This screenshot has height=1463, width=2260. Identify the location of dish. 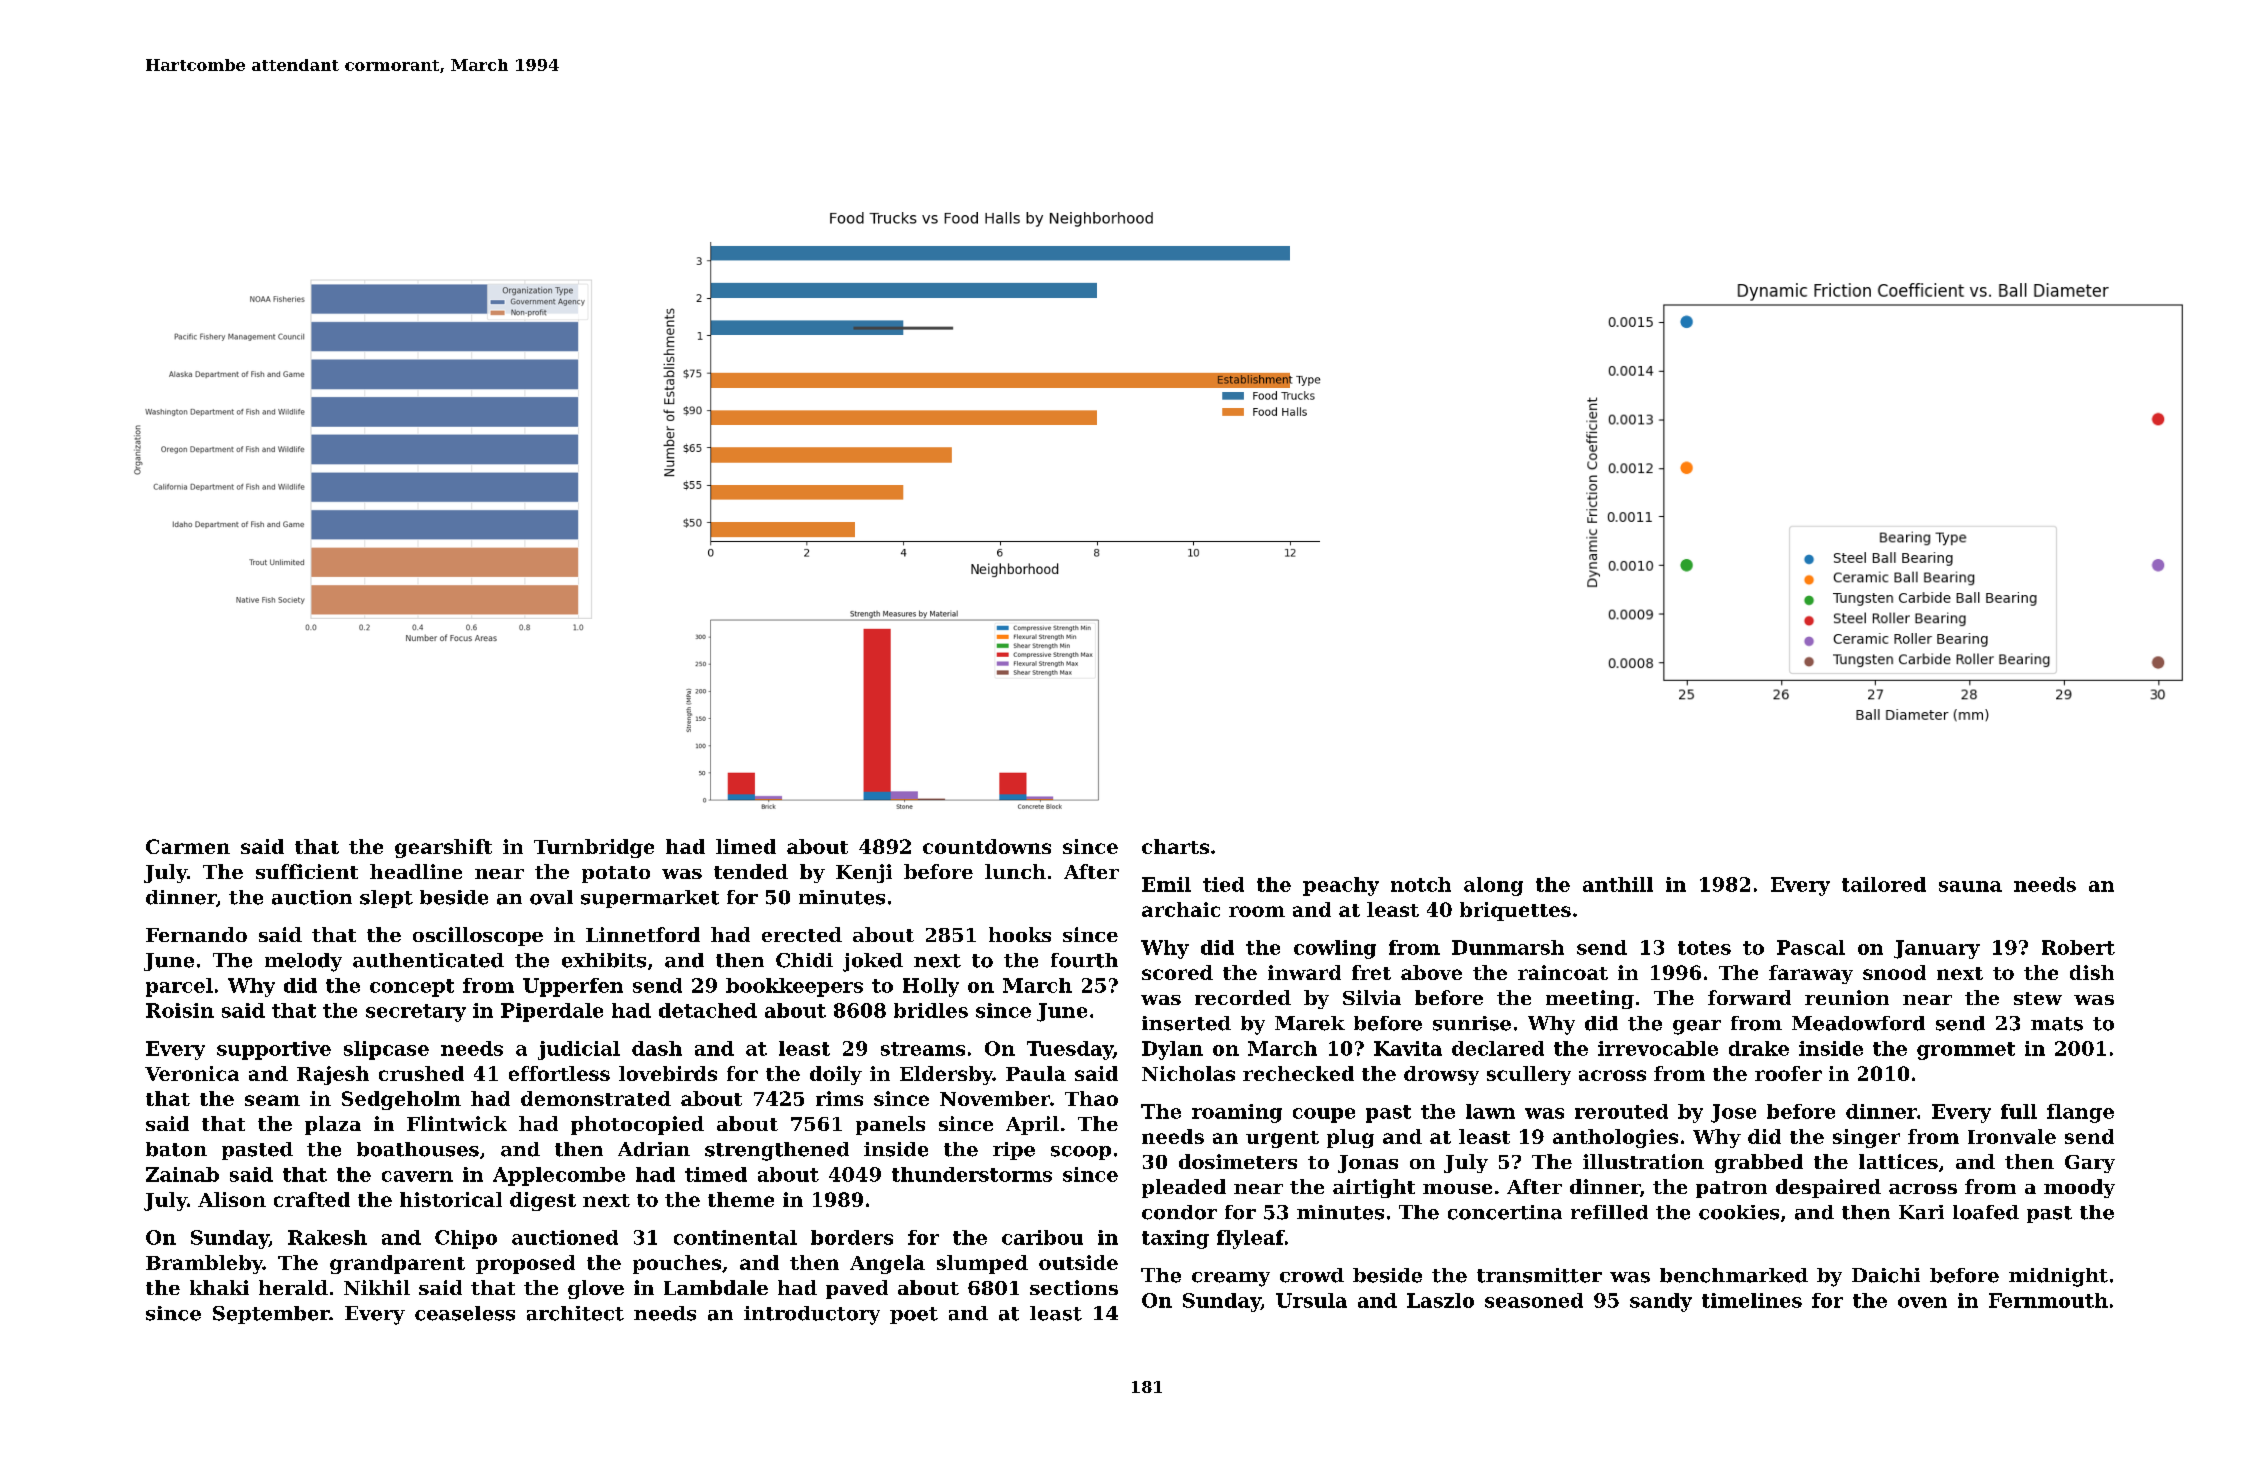
(2092, 972).
